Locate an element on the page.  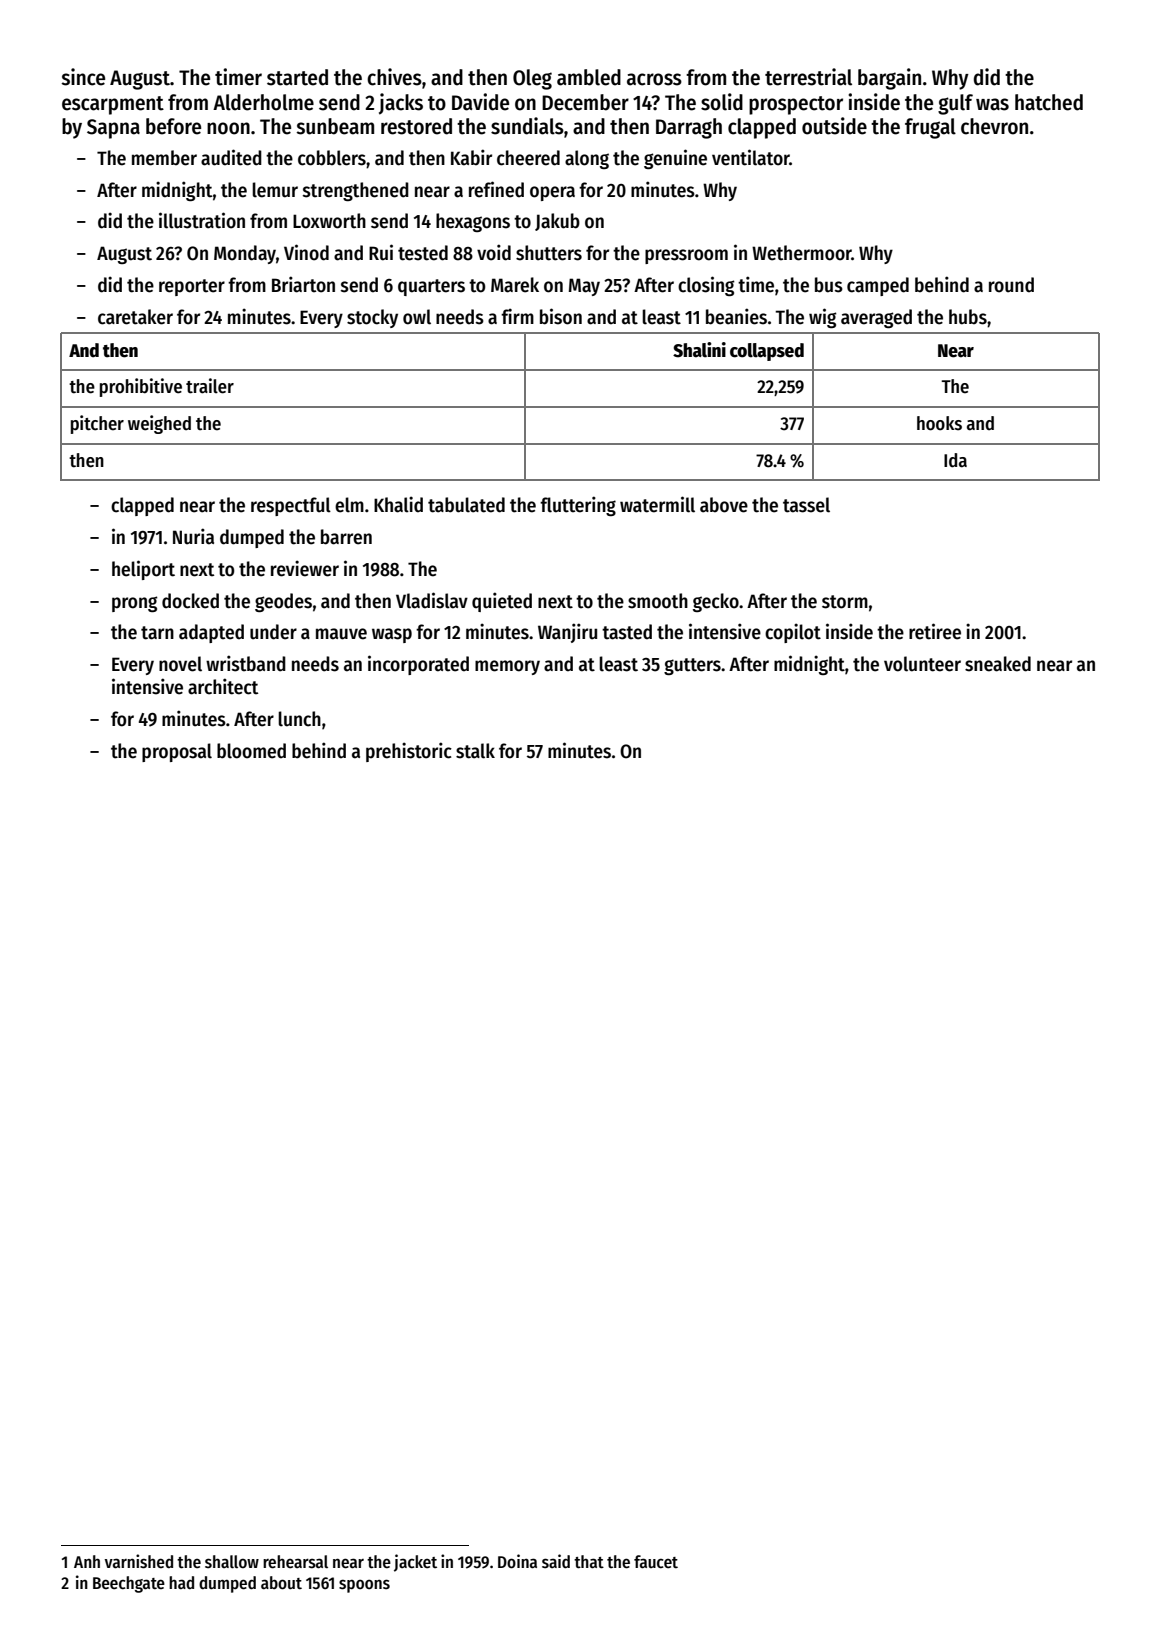
prehistoric is located at coordinates (409, 752).
